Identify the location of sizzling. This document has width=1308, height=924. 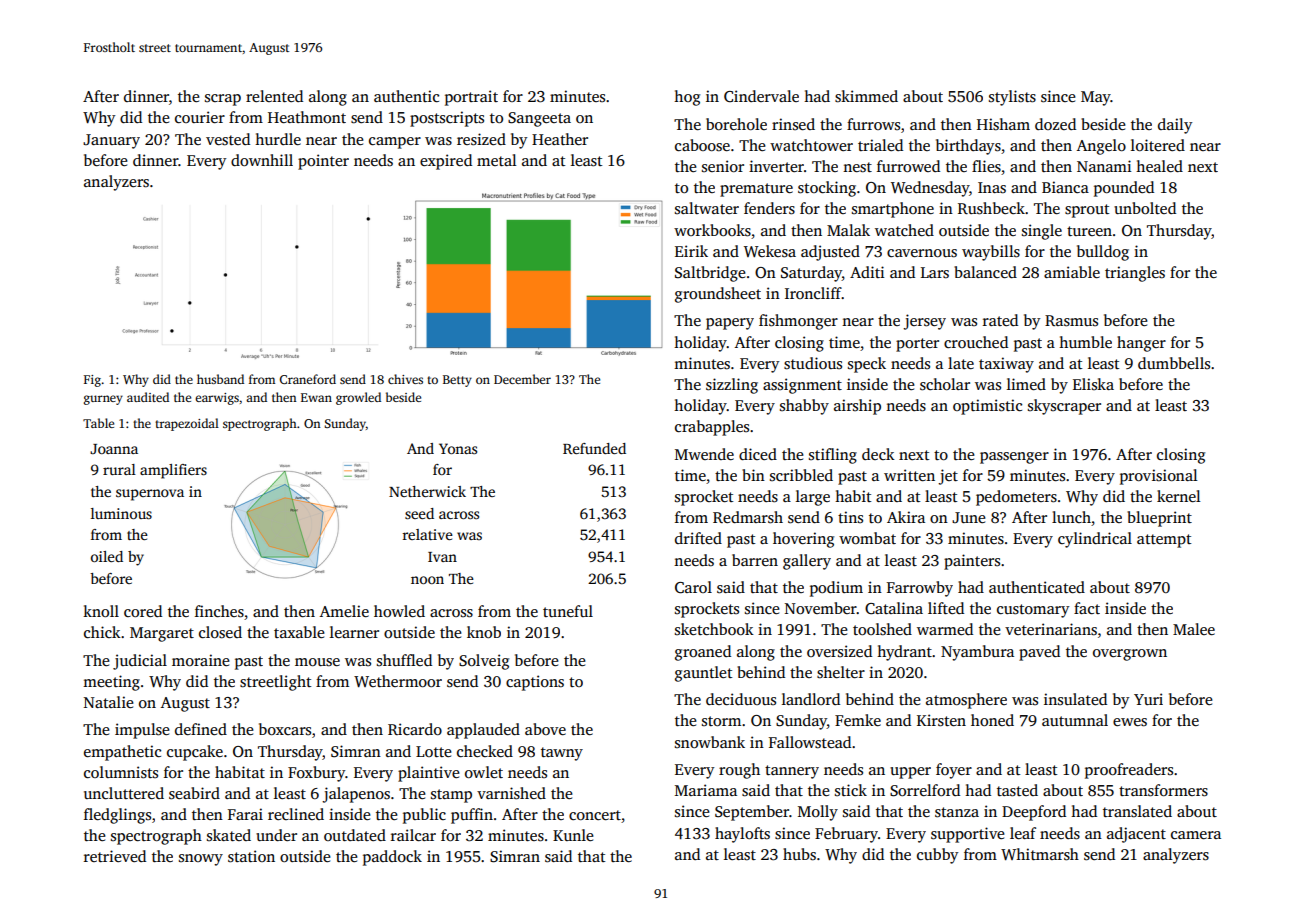
(732, 386).
